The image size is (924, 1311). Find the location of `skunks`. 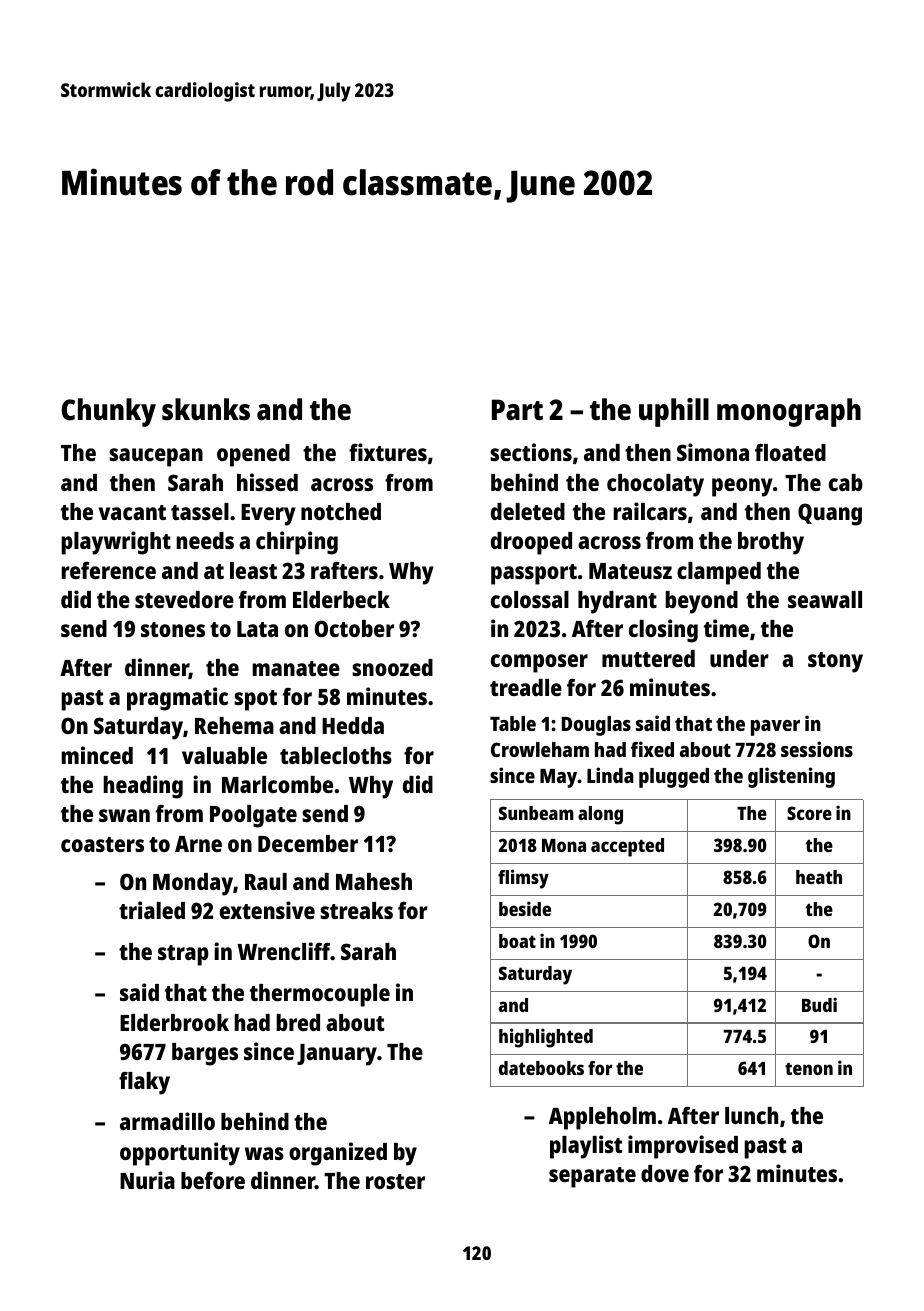

skunks is located at coordinates (206, 409).
